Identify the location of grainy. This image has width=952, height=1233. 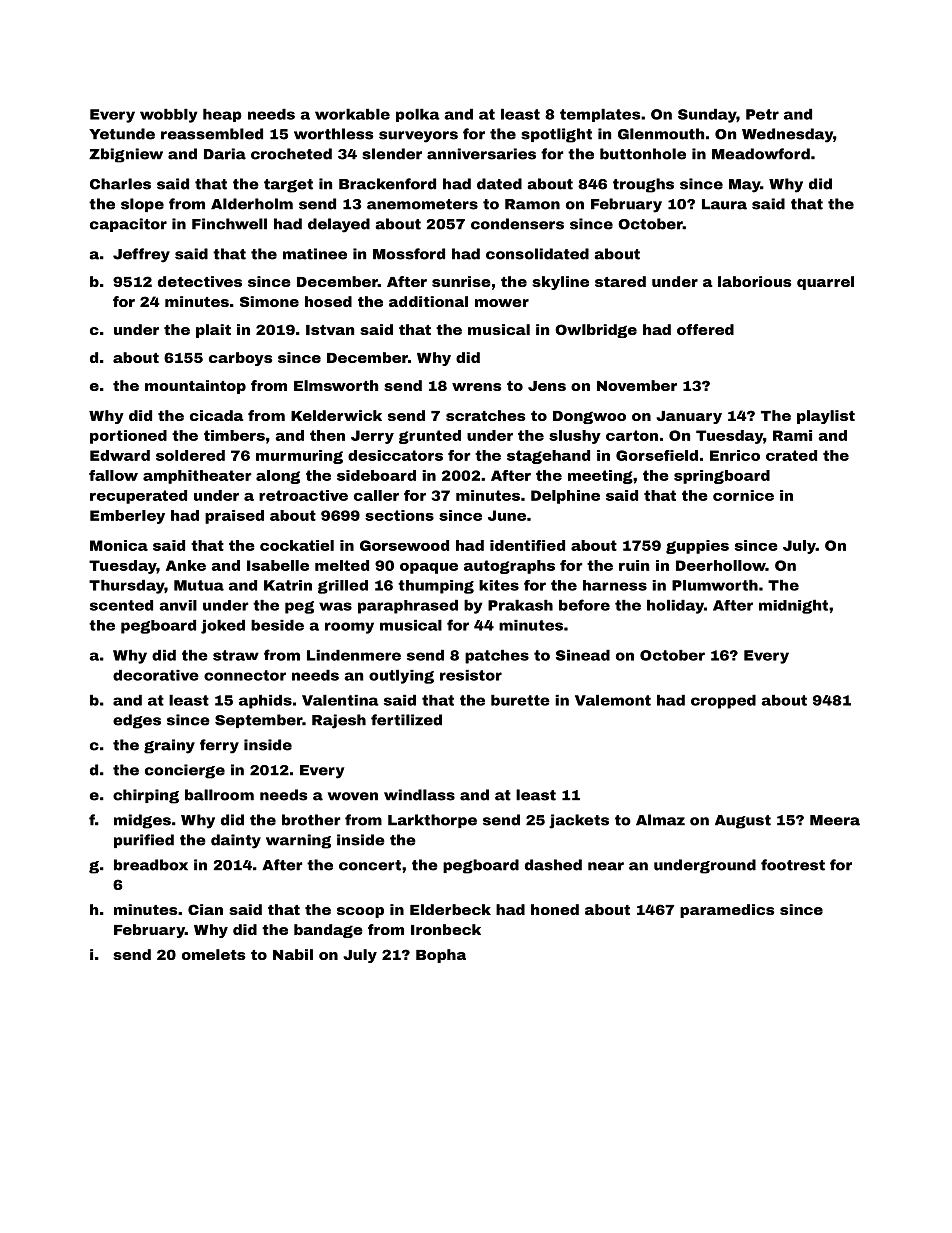
(169, 746).
